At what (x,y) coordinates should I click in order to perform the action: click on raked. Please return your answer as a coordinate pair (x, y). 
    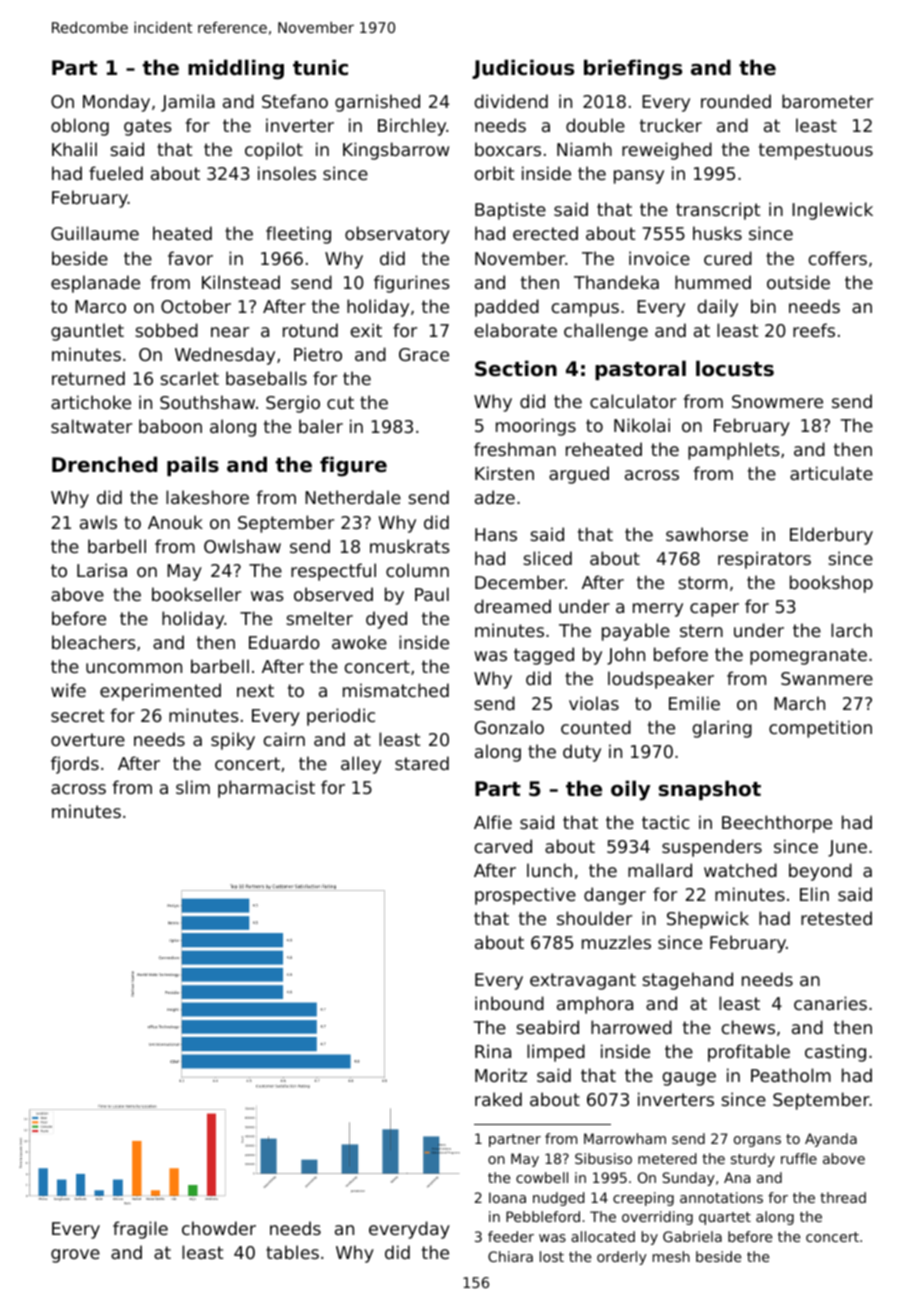
    Looking at the image, I should click on (498, 1099).
